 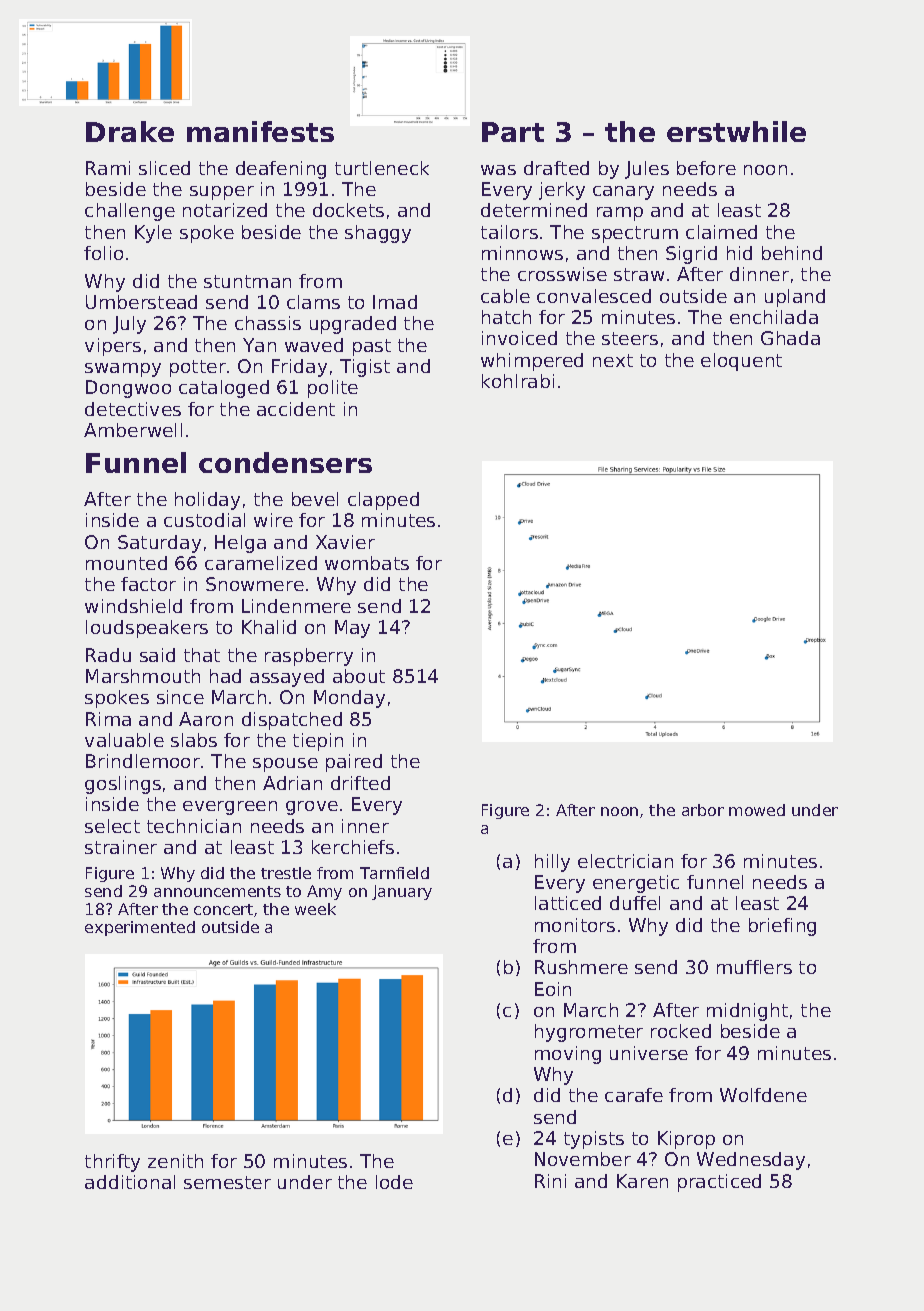 I want to click on cataloged, so click(x=224, y=389).
